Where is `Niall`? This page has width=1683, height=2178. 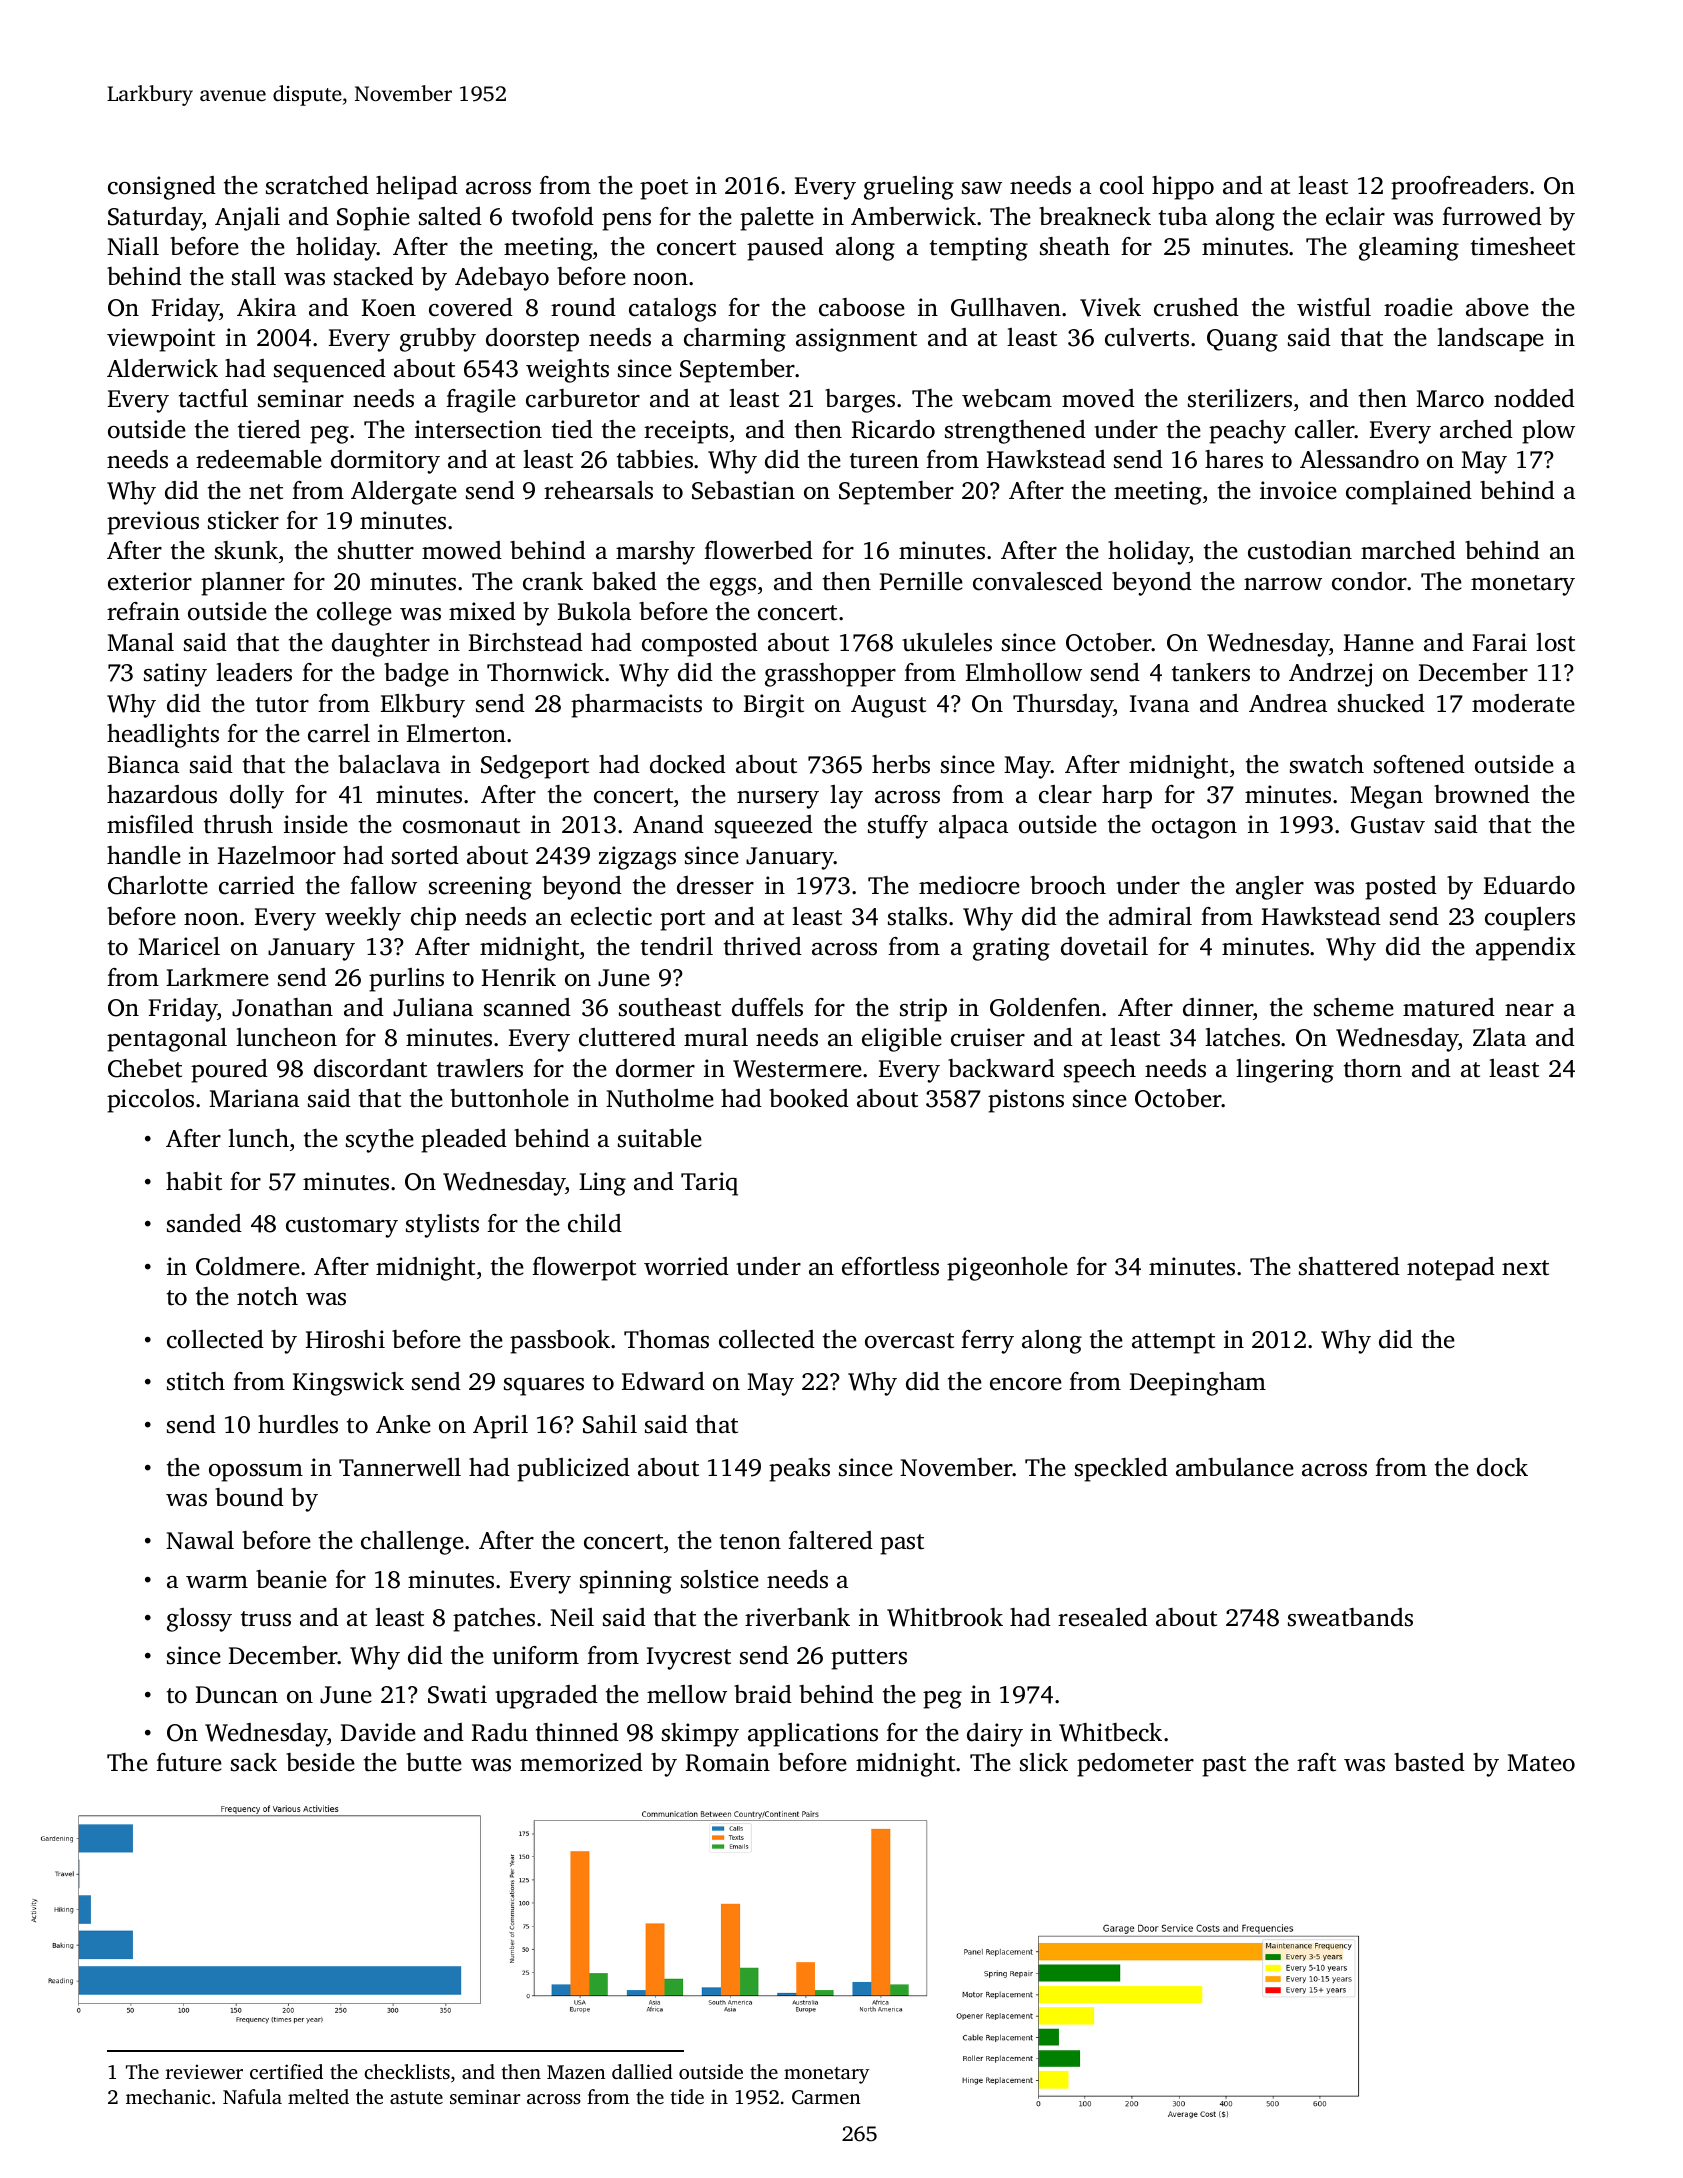
Niall is located at coordinates (133, 246).
